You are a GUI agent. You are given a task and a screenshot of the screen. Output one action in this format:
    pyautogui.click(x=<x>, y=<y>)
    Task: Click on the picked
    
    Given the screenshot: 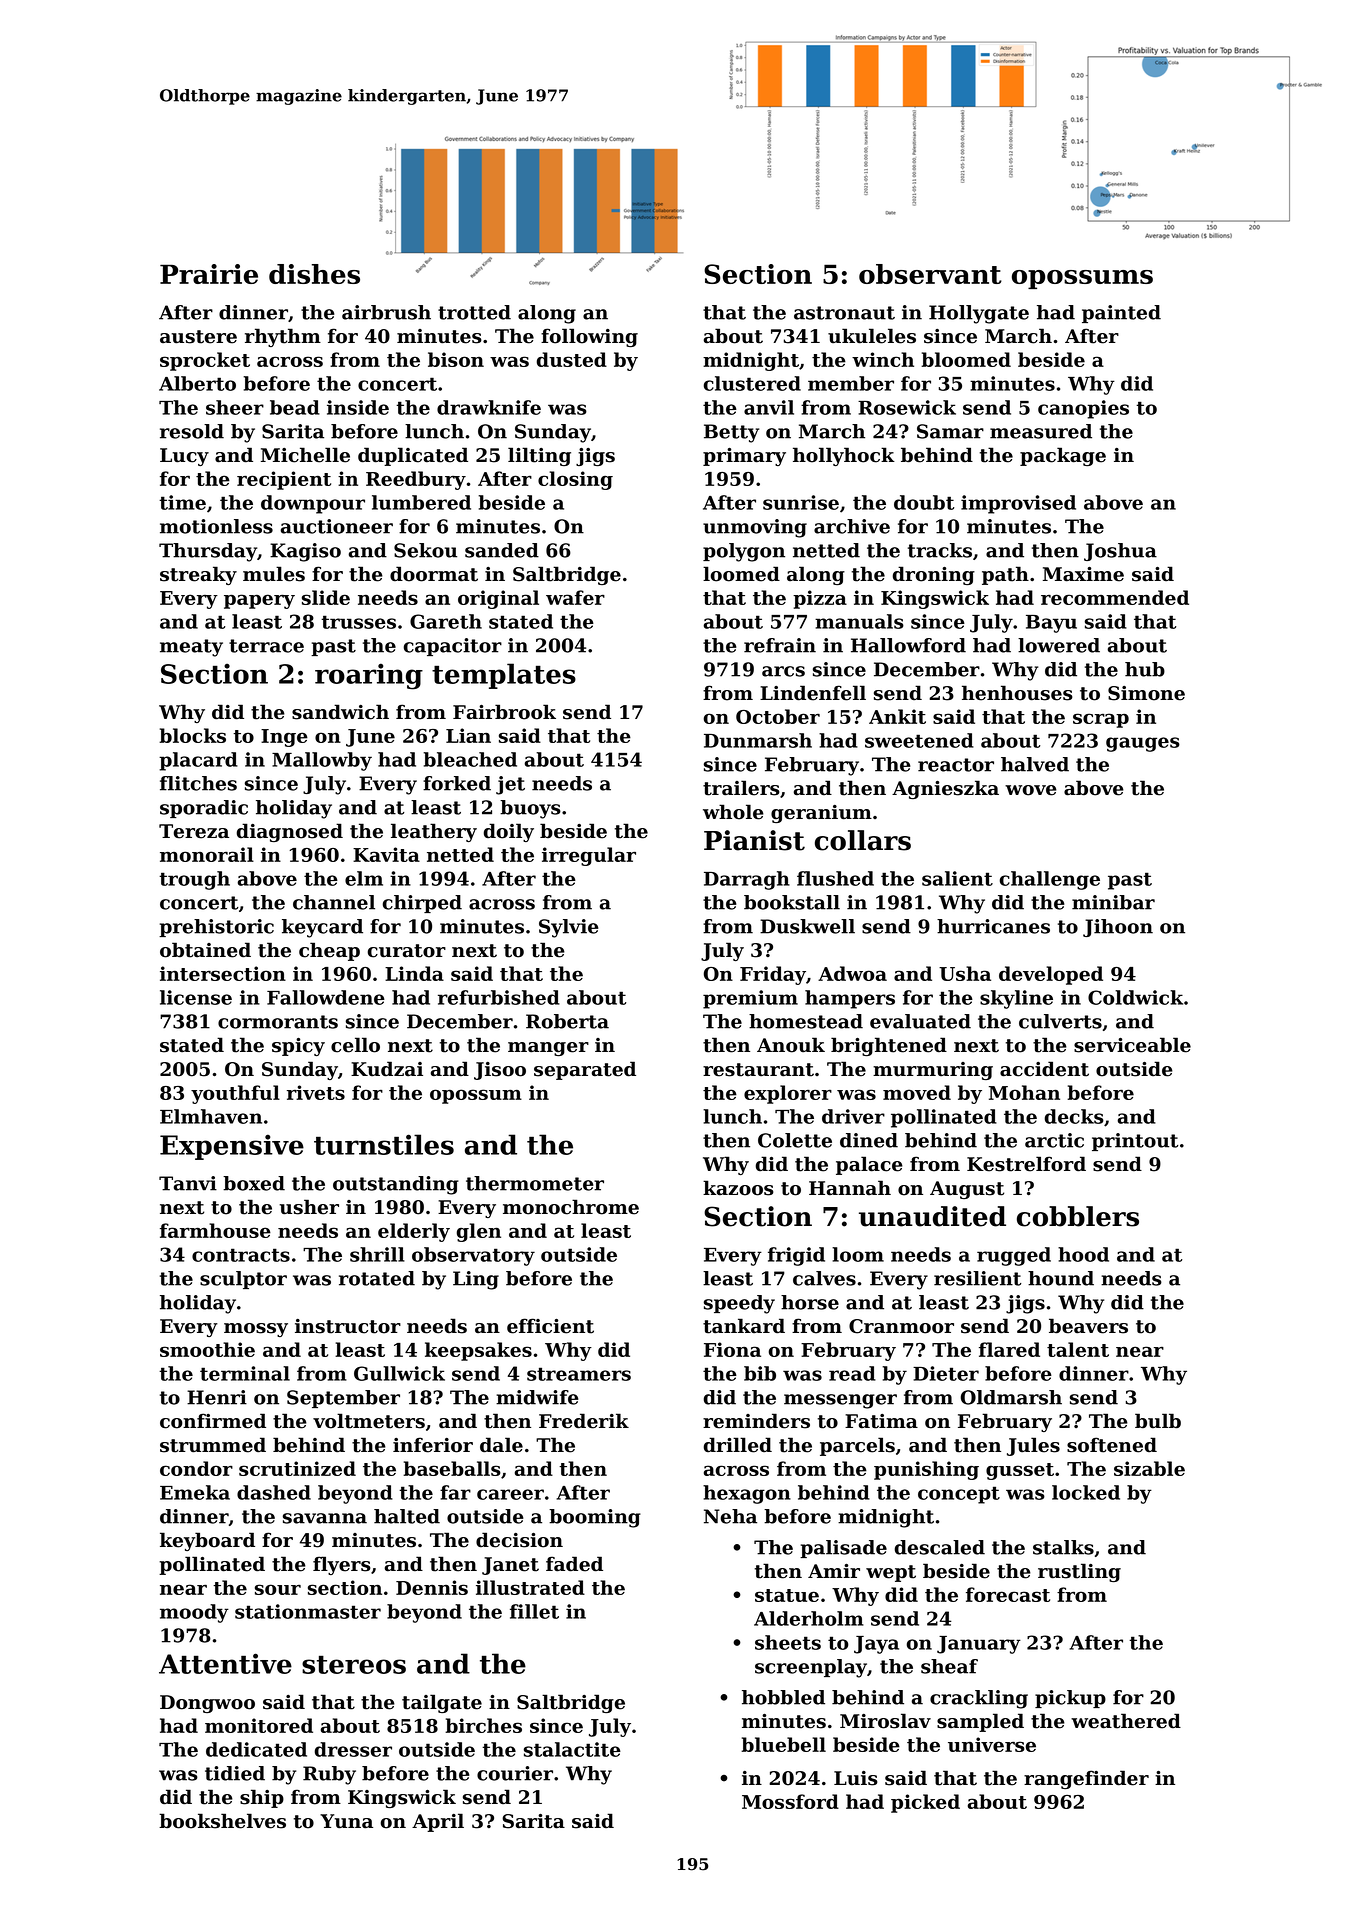 What is the action you would take?
    pyautogui.click(x=925, y=1803)
